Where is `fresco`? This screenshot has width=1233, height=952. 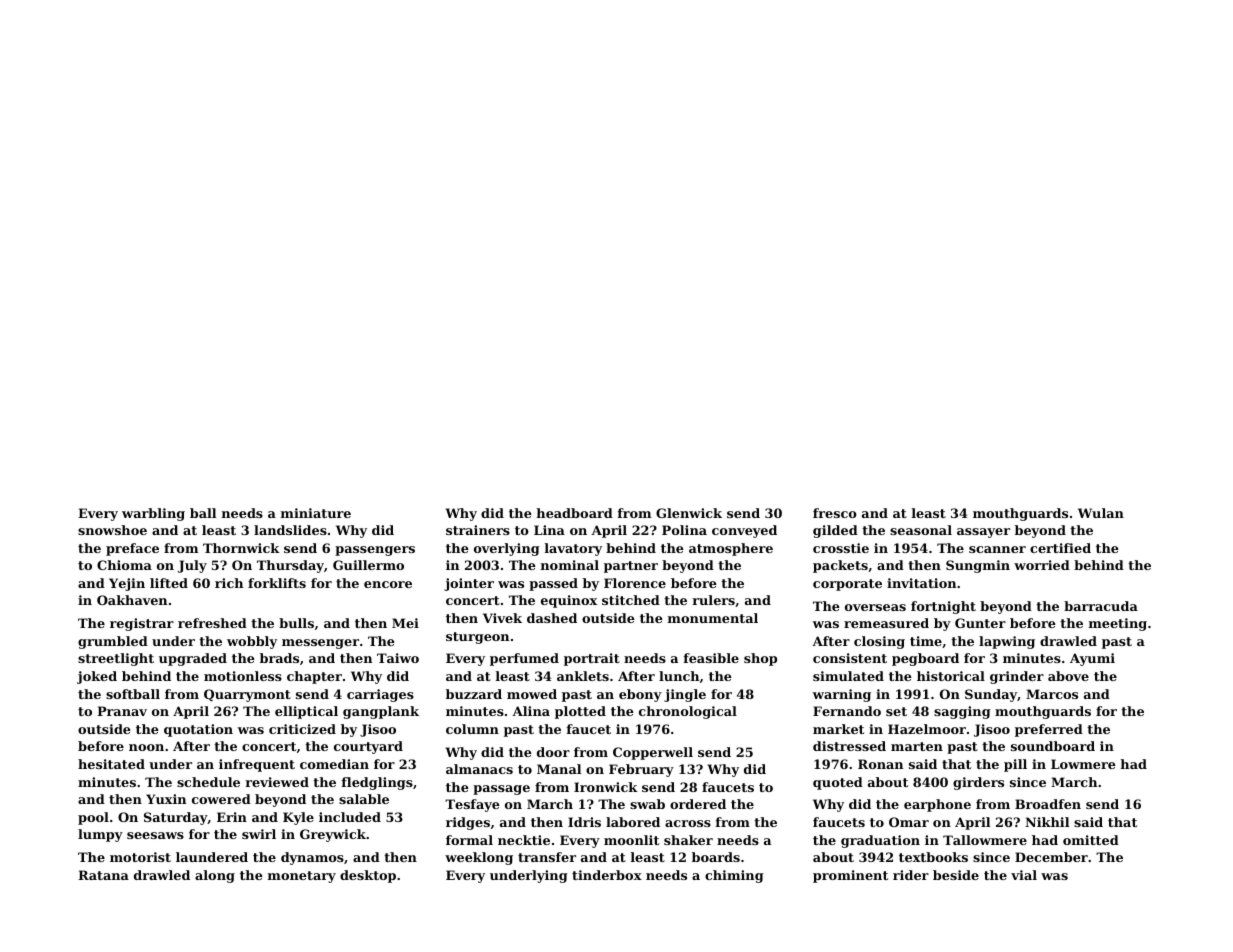 fresco is located at coordinates (835, 513).
